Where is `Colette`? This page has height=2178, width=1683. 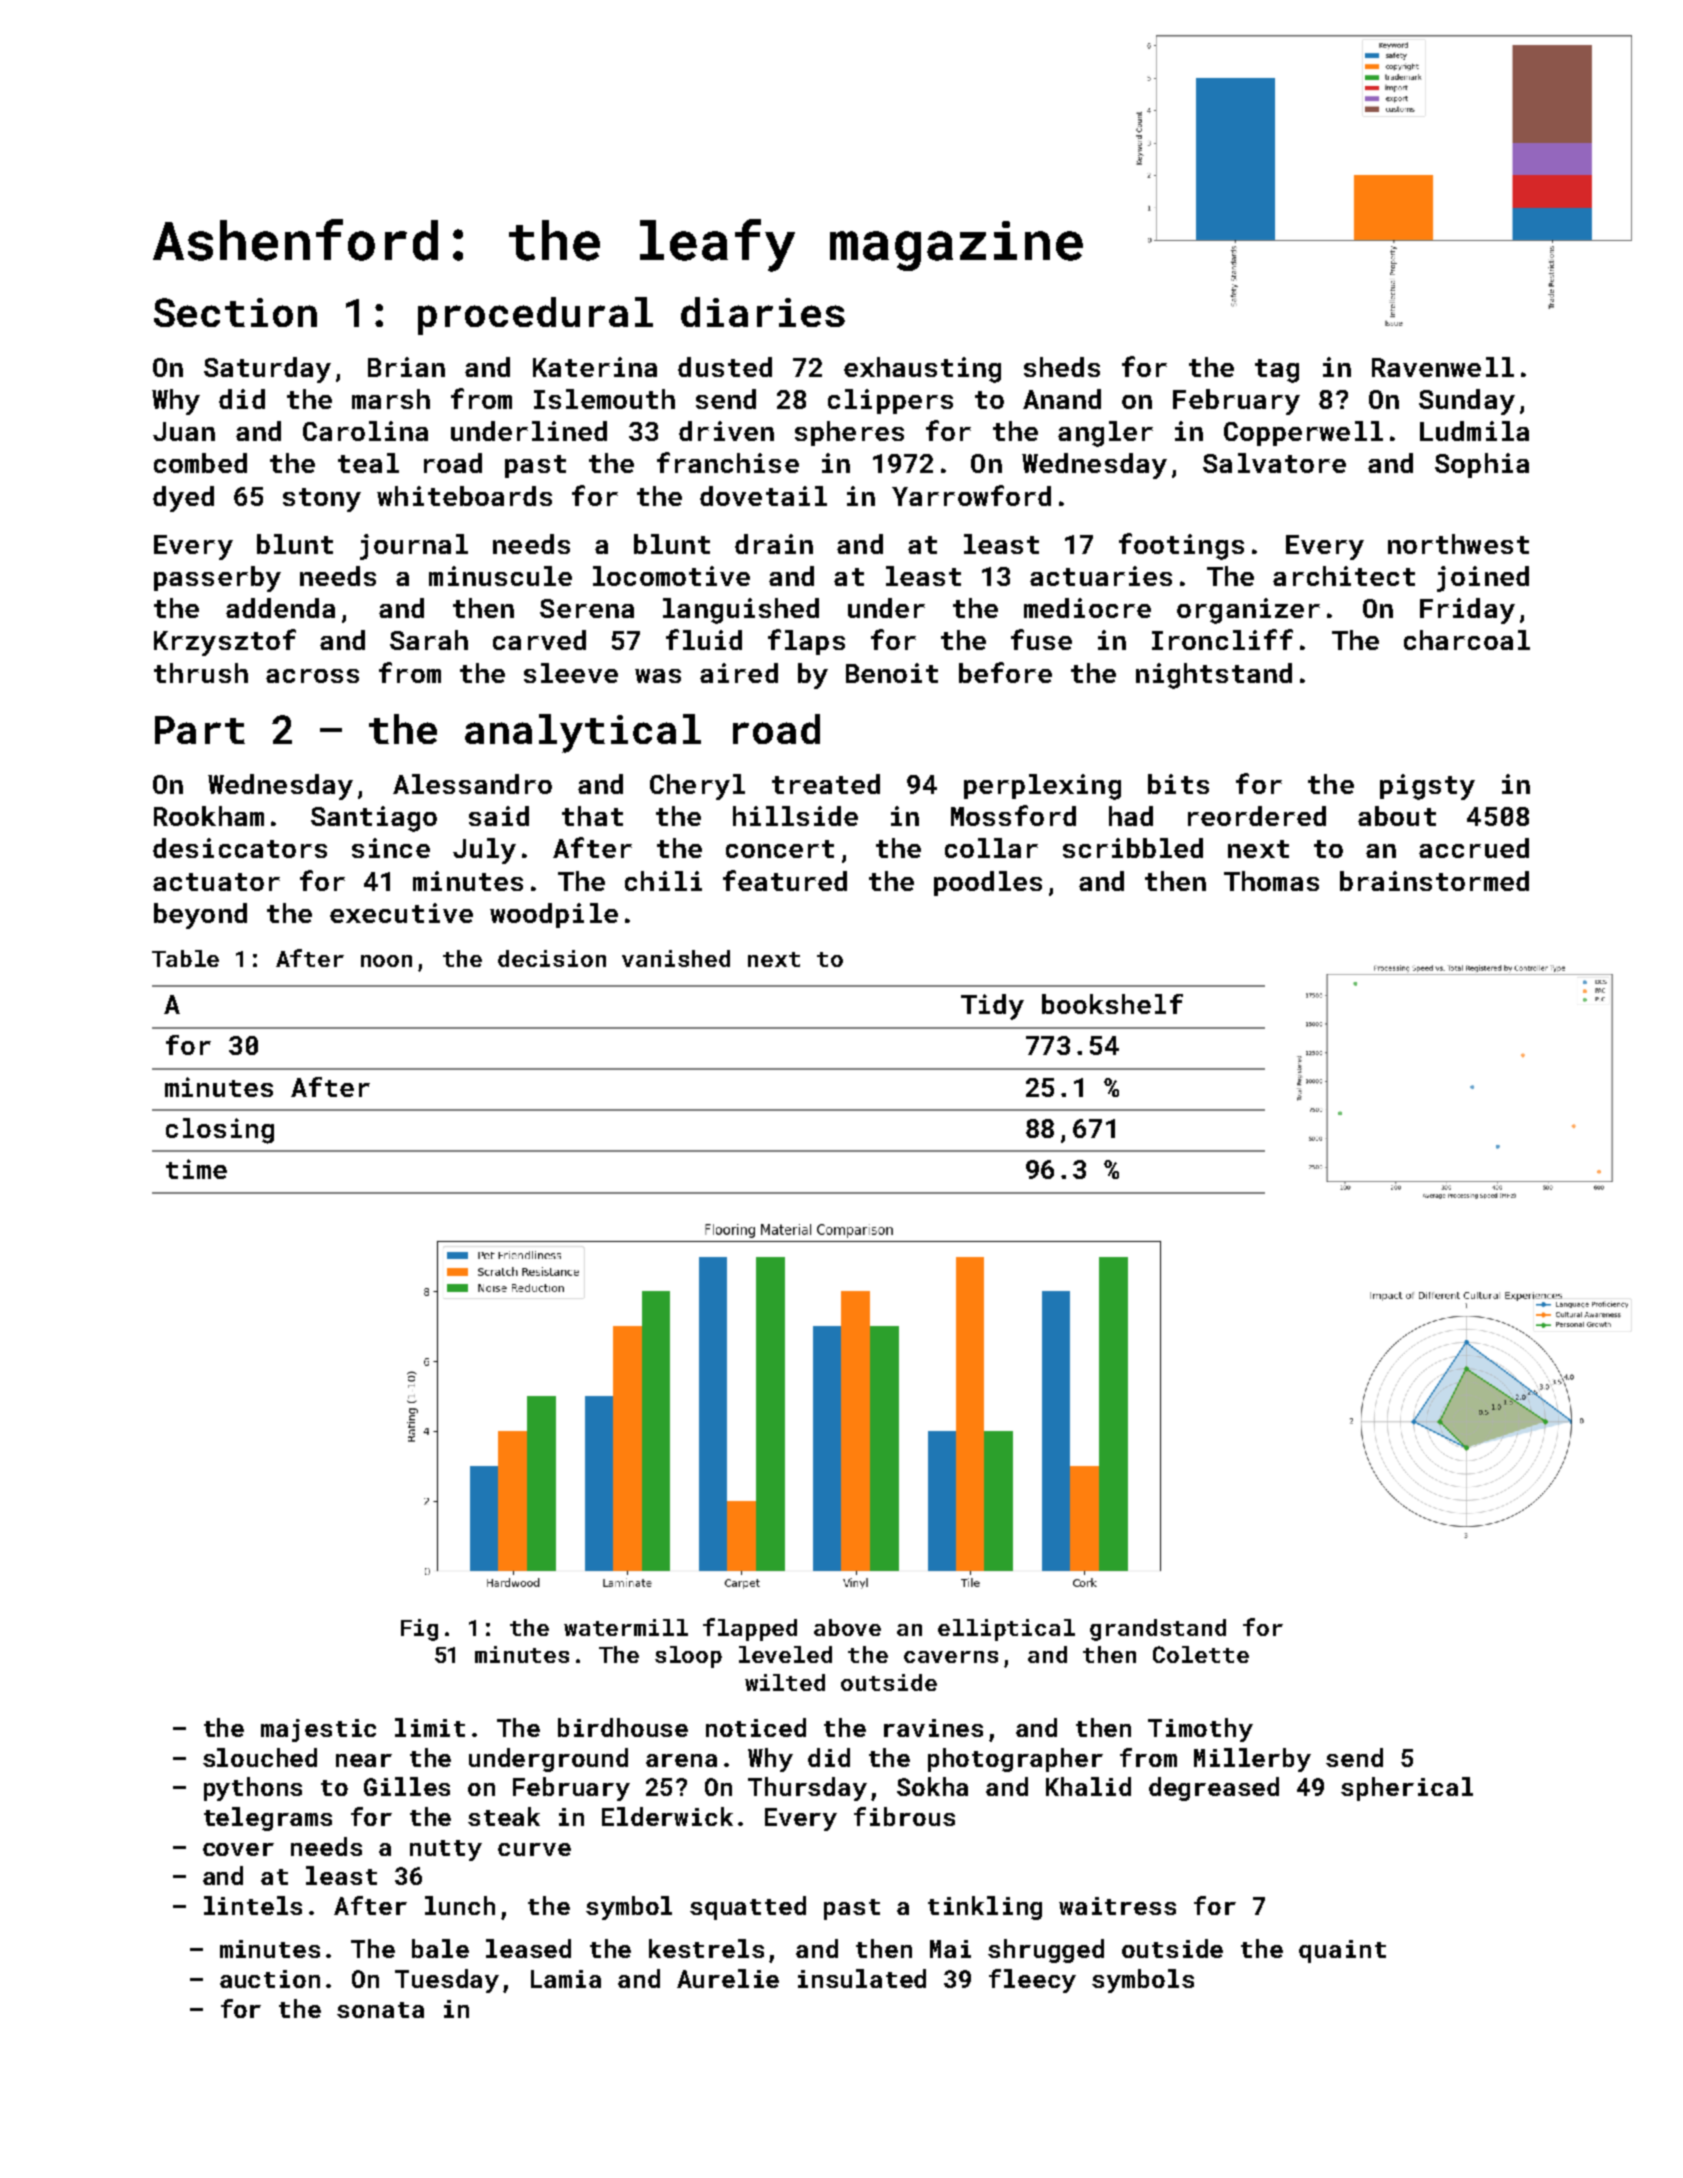 Colette is located at coordinates (1201, 1654).
